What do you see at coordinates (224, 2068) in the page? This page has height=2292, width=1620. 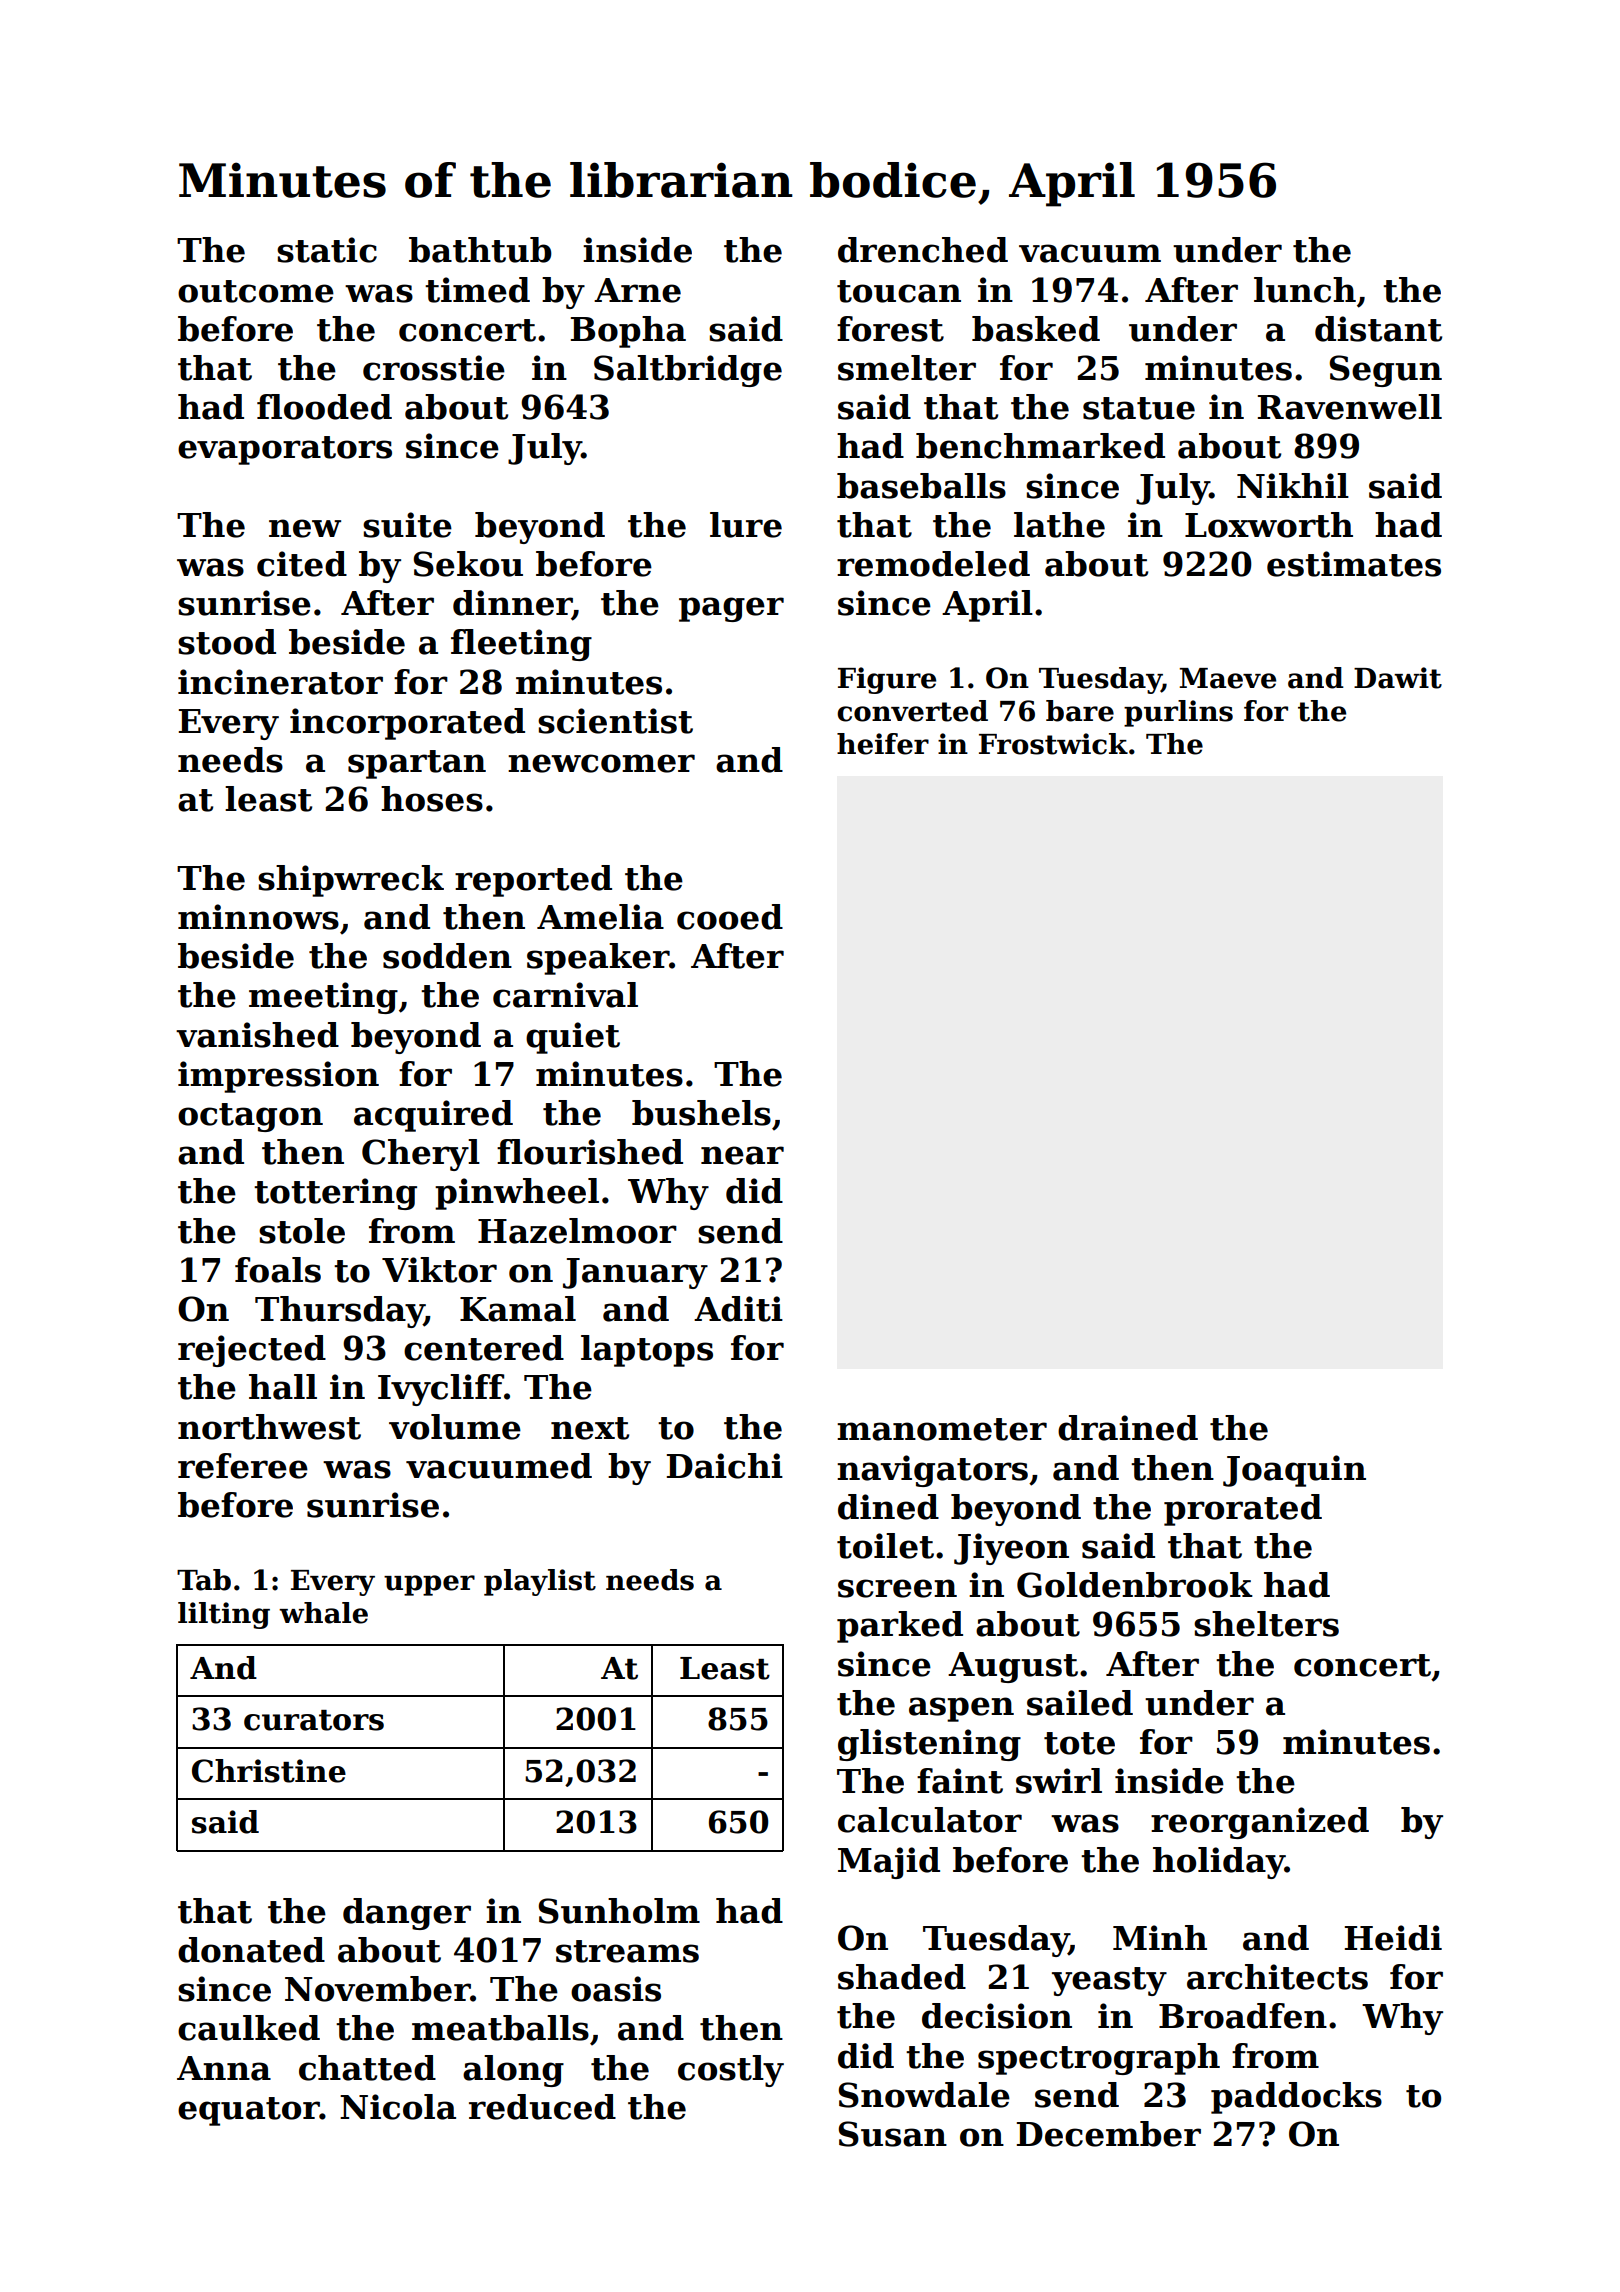 I see `Anna` at bounding box center [224, 2068].
